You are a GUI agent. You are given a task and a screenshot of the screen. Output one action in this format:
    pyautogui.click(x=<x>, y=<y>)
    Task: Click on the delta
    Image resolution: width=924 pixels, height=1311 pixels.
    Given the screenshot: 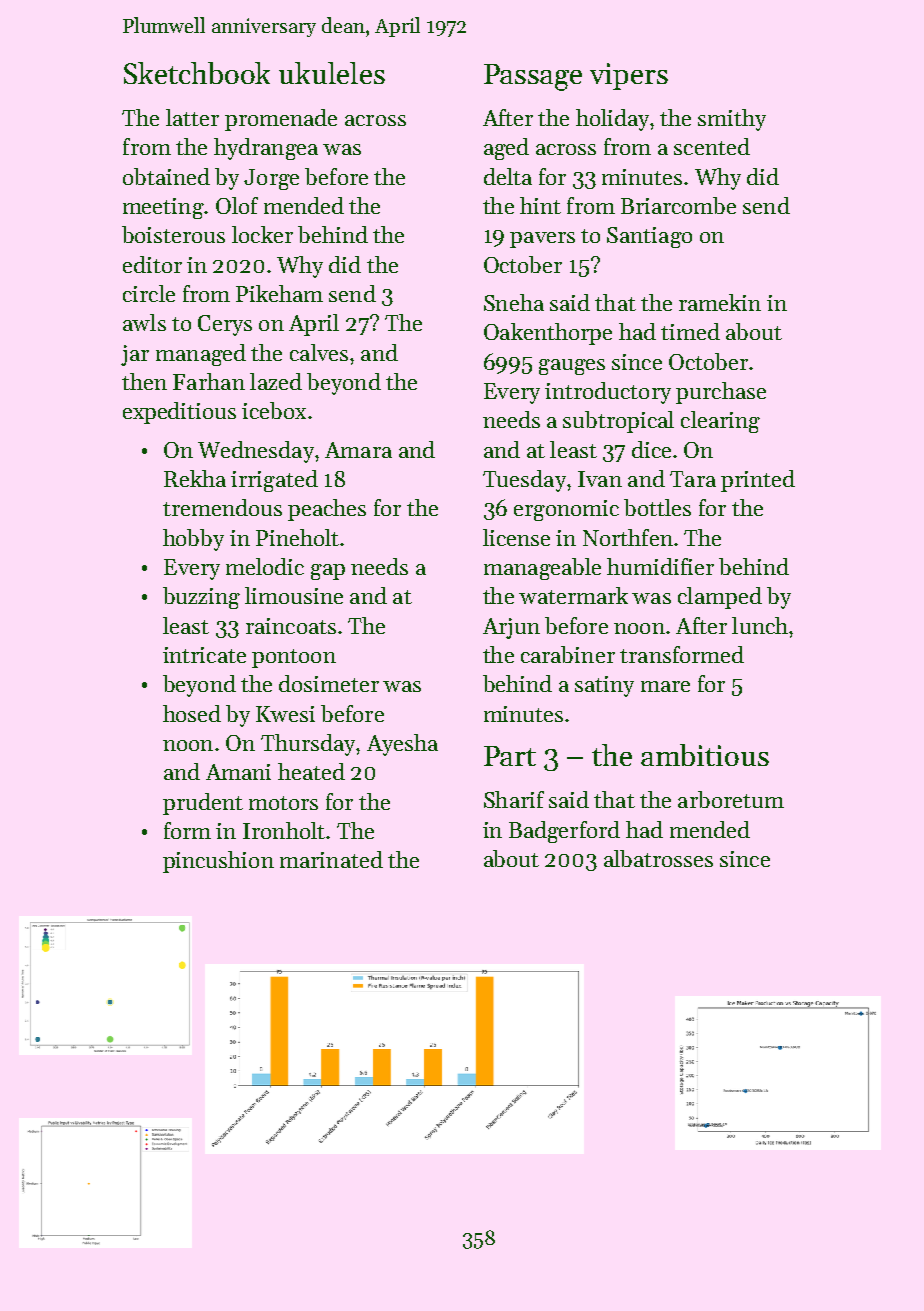 What is the action you would take?
    pyautogui.click(x=508, y=176)
